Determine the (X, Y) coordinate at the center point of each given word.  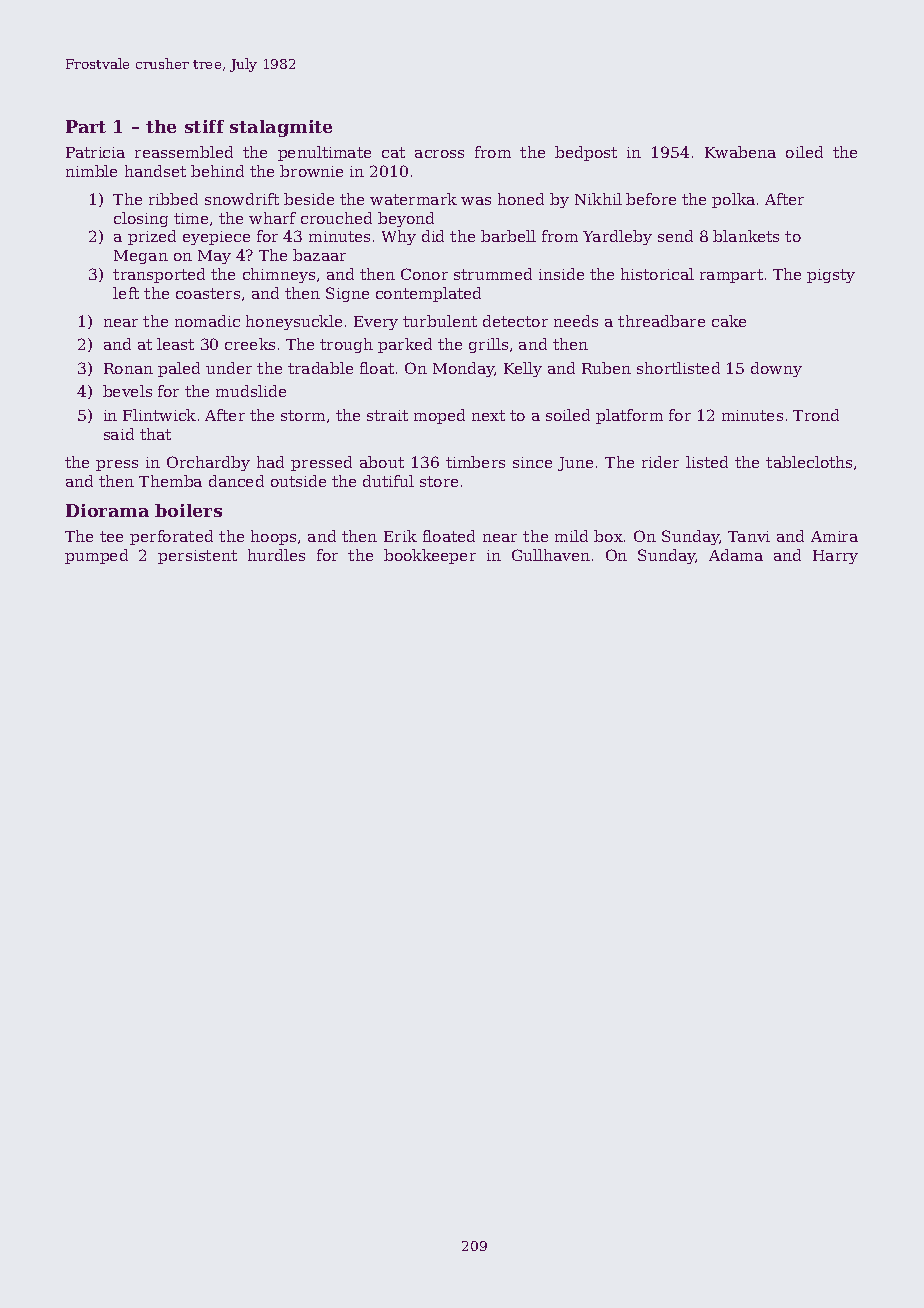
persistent (197, 557)
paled (179, 369)
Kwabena (740, 152)
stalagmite (281, 128)
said (119, 434)
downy (776, 369)
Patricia (95, 152)
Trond (816, 415)
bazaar (319, 255)
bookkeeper (430, 556)
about (382, 462)
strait (387, 415)
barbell (508, 236)
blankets (746, 236)
